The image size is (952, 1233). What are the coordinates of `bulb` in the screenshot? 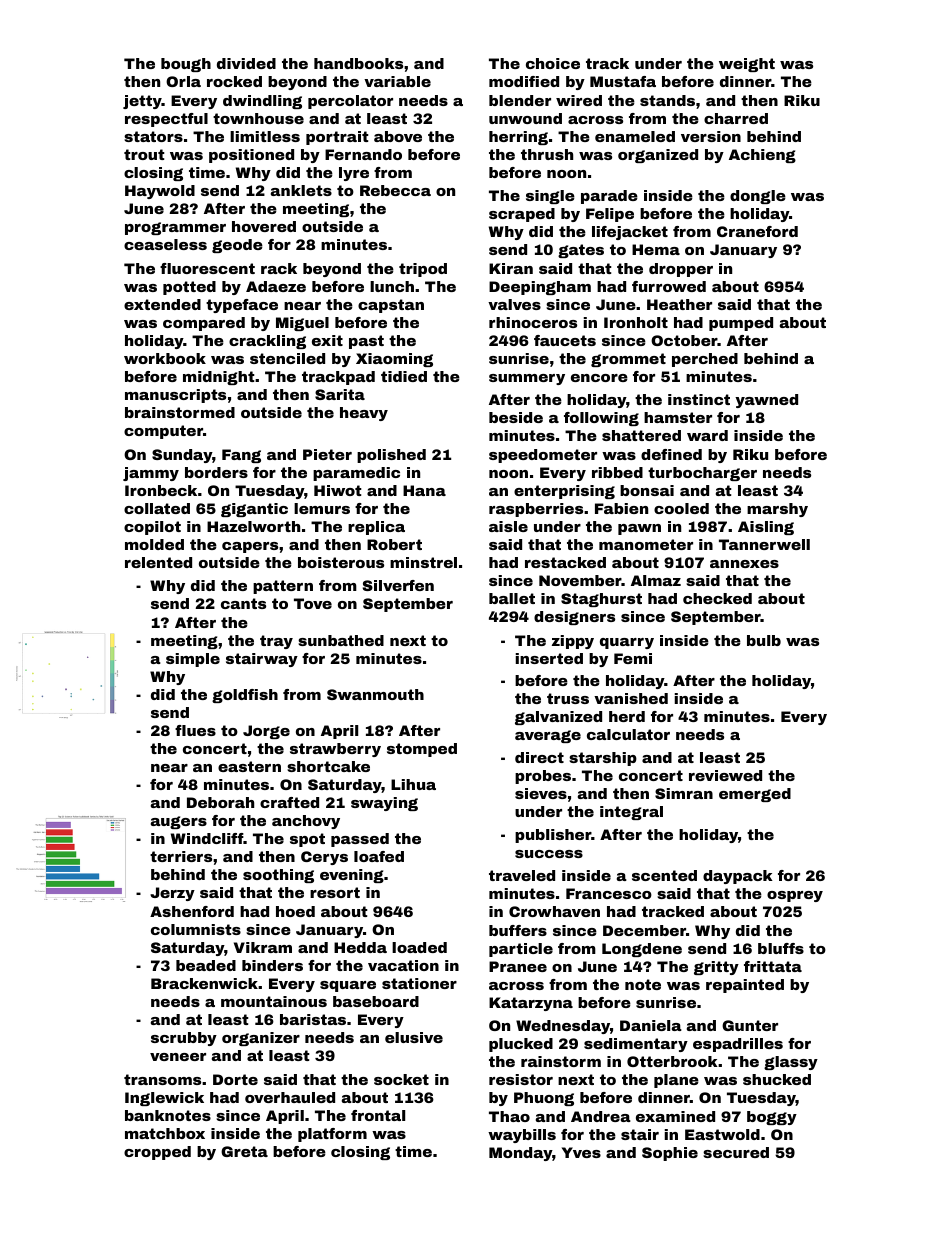 It's located at (764, 640).
